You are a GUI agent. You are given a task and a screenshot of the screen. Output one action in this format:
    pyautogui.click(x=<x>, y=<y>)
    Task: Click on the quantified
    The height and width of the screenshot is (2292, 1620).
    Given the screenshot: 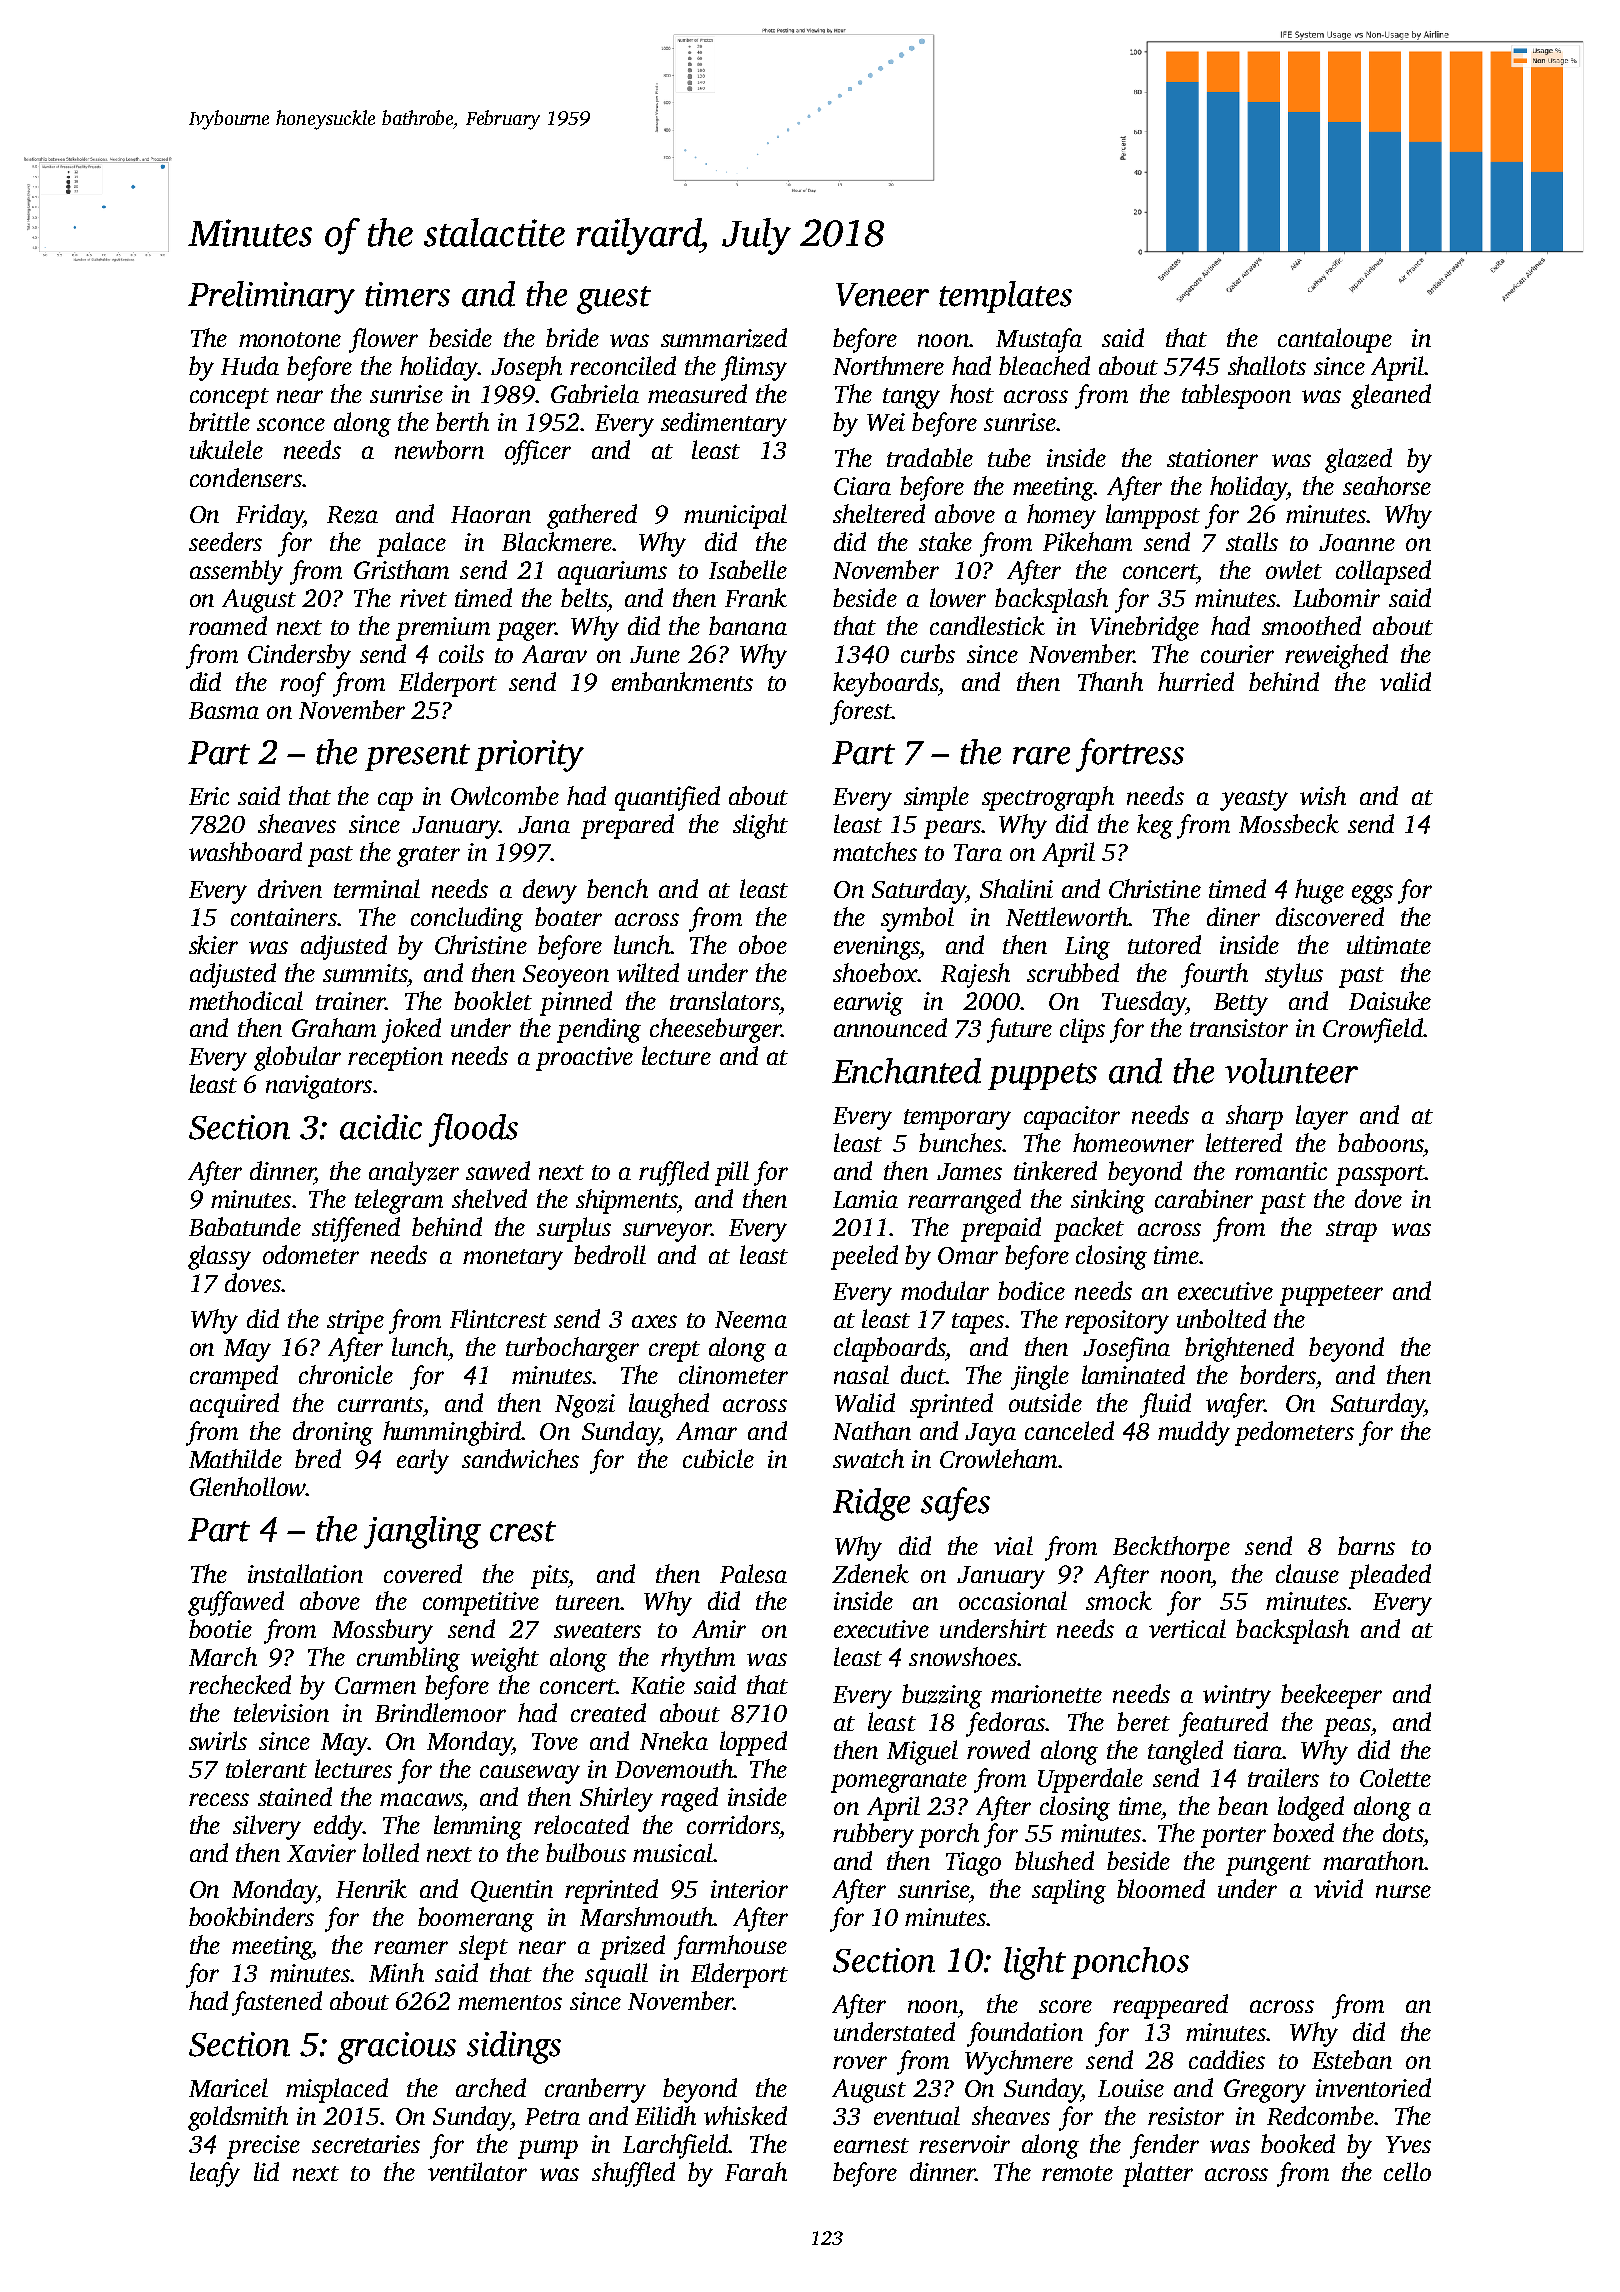 What is the action you would take?
    pyautogui.click(x=667, y=798)
